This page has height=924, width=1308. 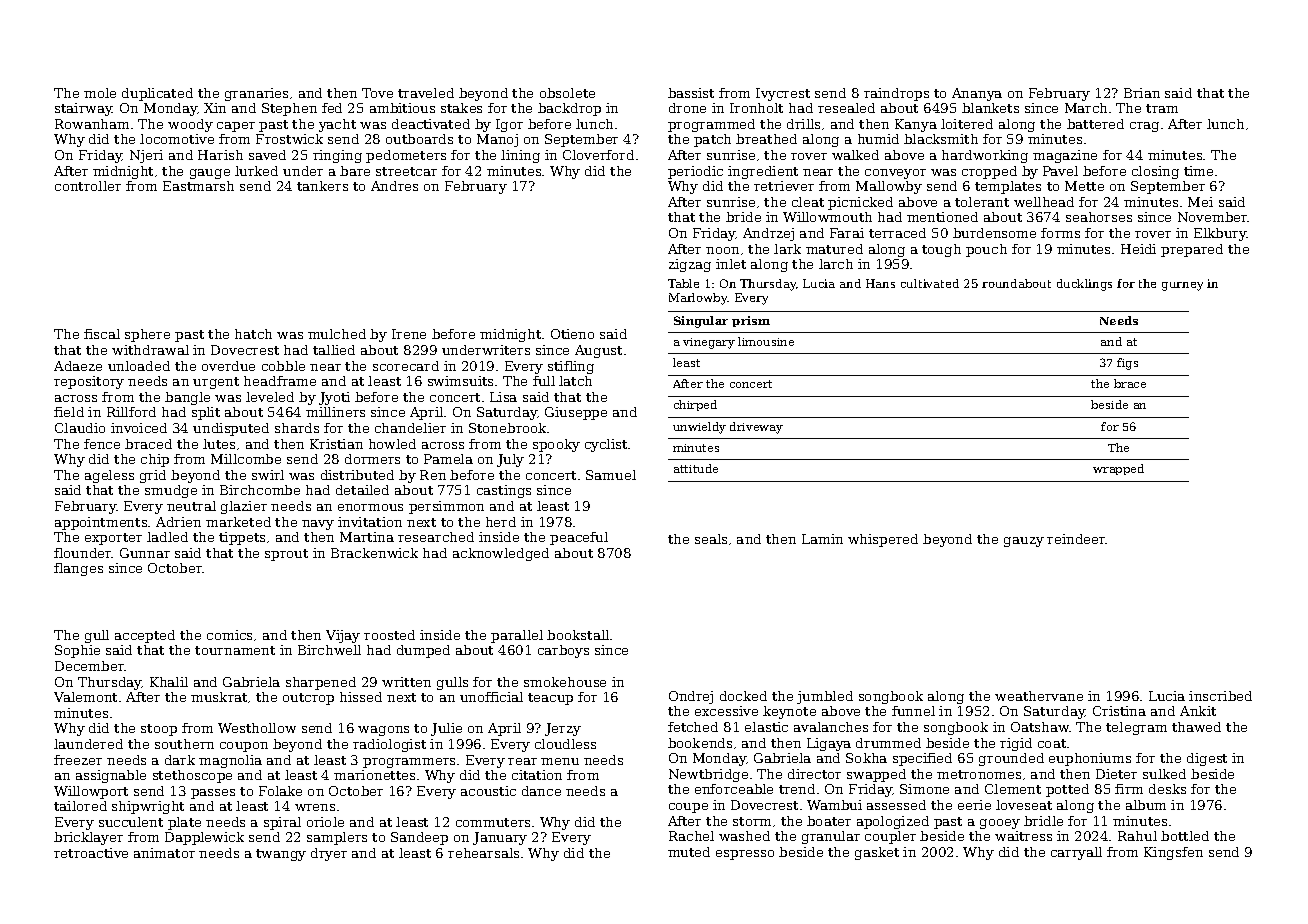 What do you see at coordinates (878, 139) in the page?
I see `humid` at bounding box center [878, 139].
